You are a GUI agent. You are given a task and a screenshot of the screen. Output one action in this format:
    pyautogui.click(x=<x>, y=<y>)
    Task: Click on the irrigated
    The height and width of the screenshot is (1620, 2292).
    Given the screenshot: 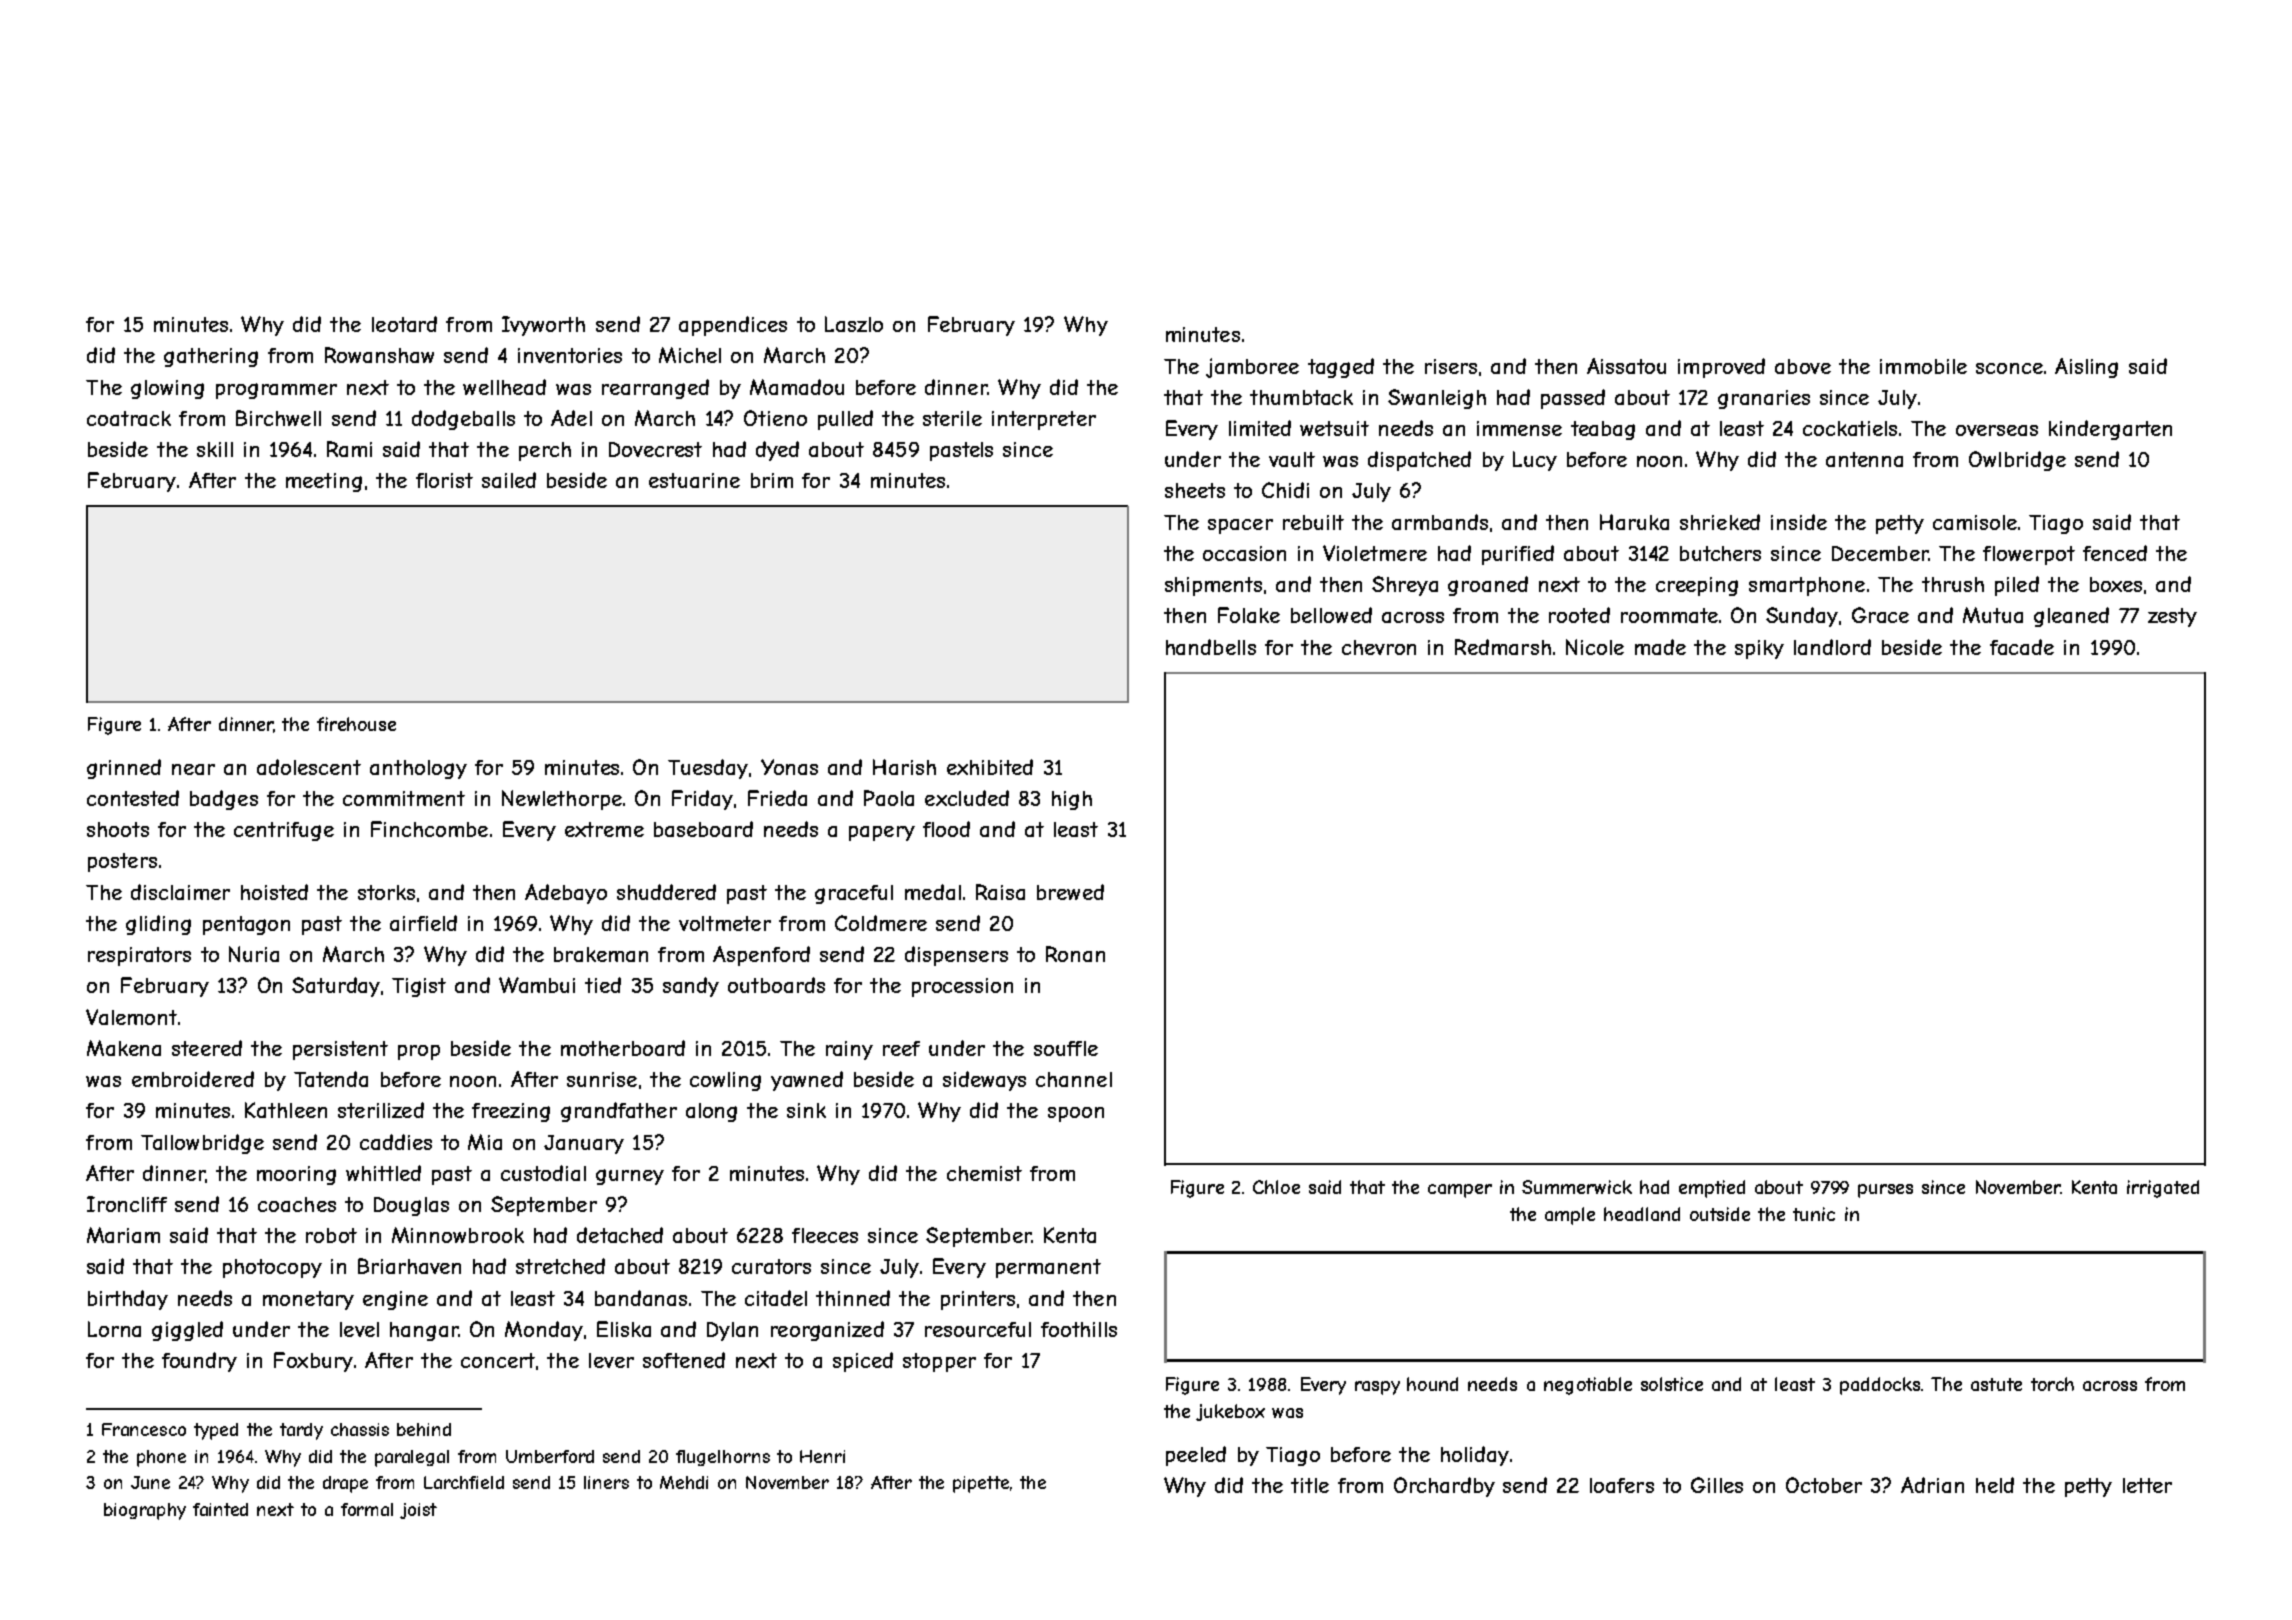 What is the action you would take?
    pyautogui.click(x=2163, y=1189)
